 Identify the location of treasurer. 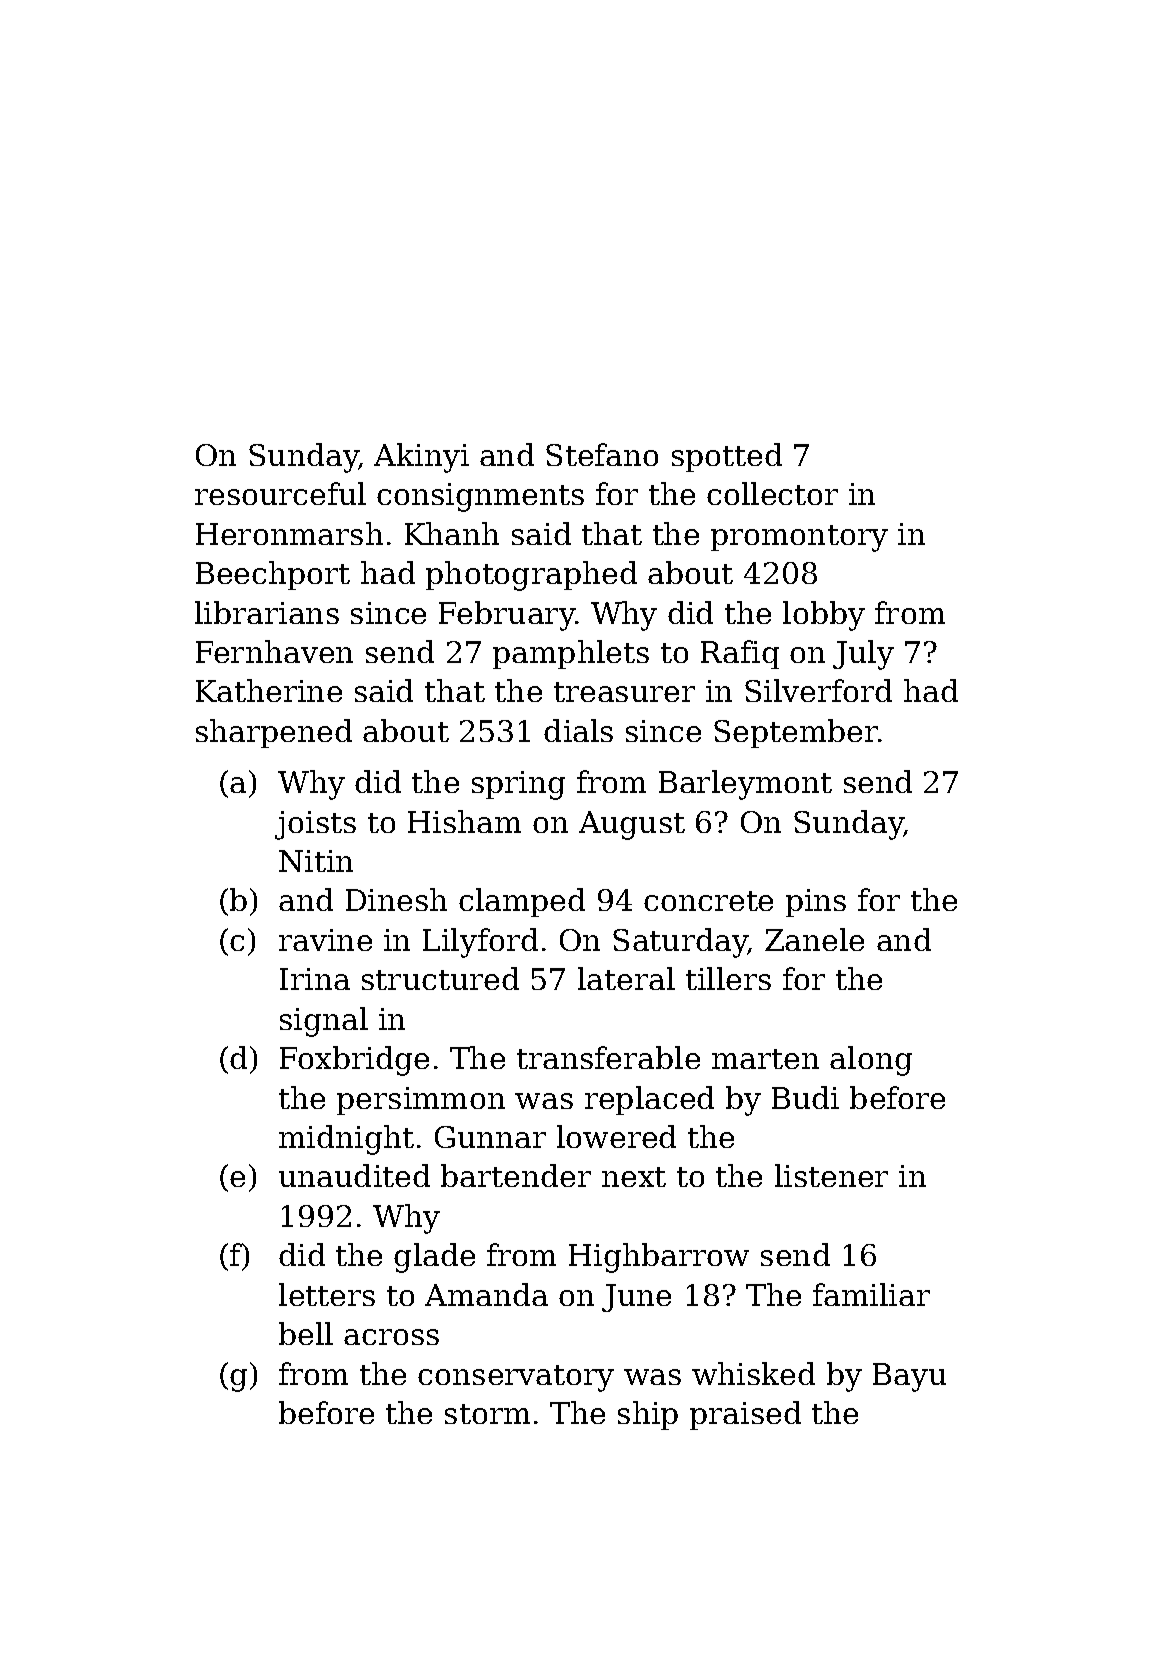
(624, 692).
